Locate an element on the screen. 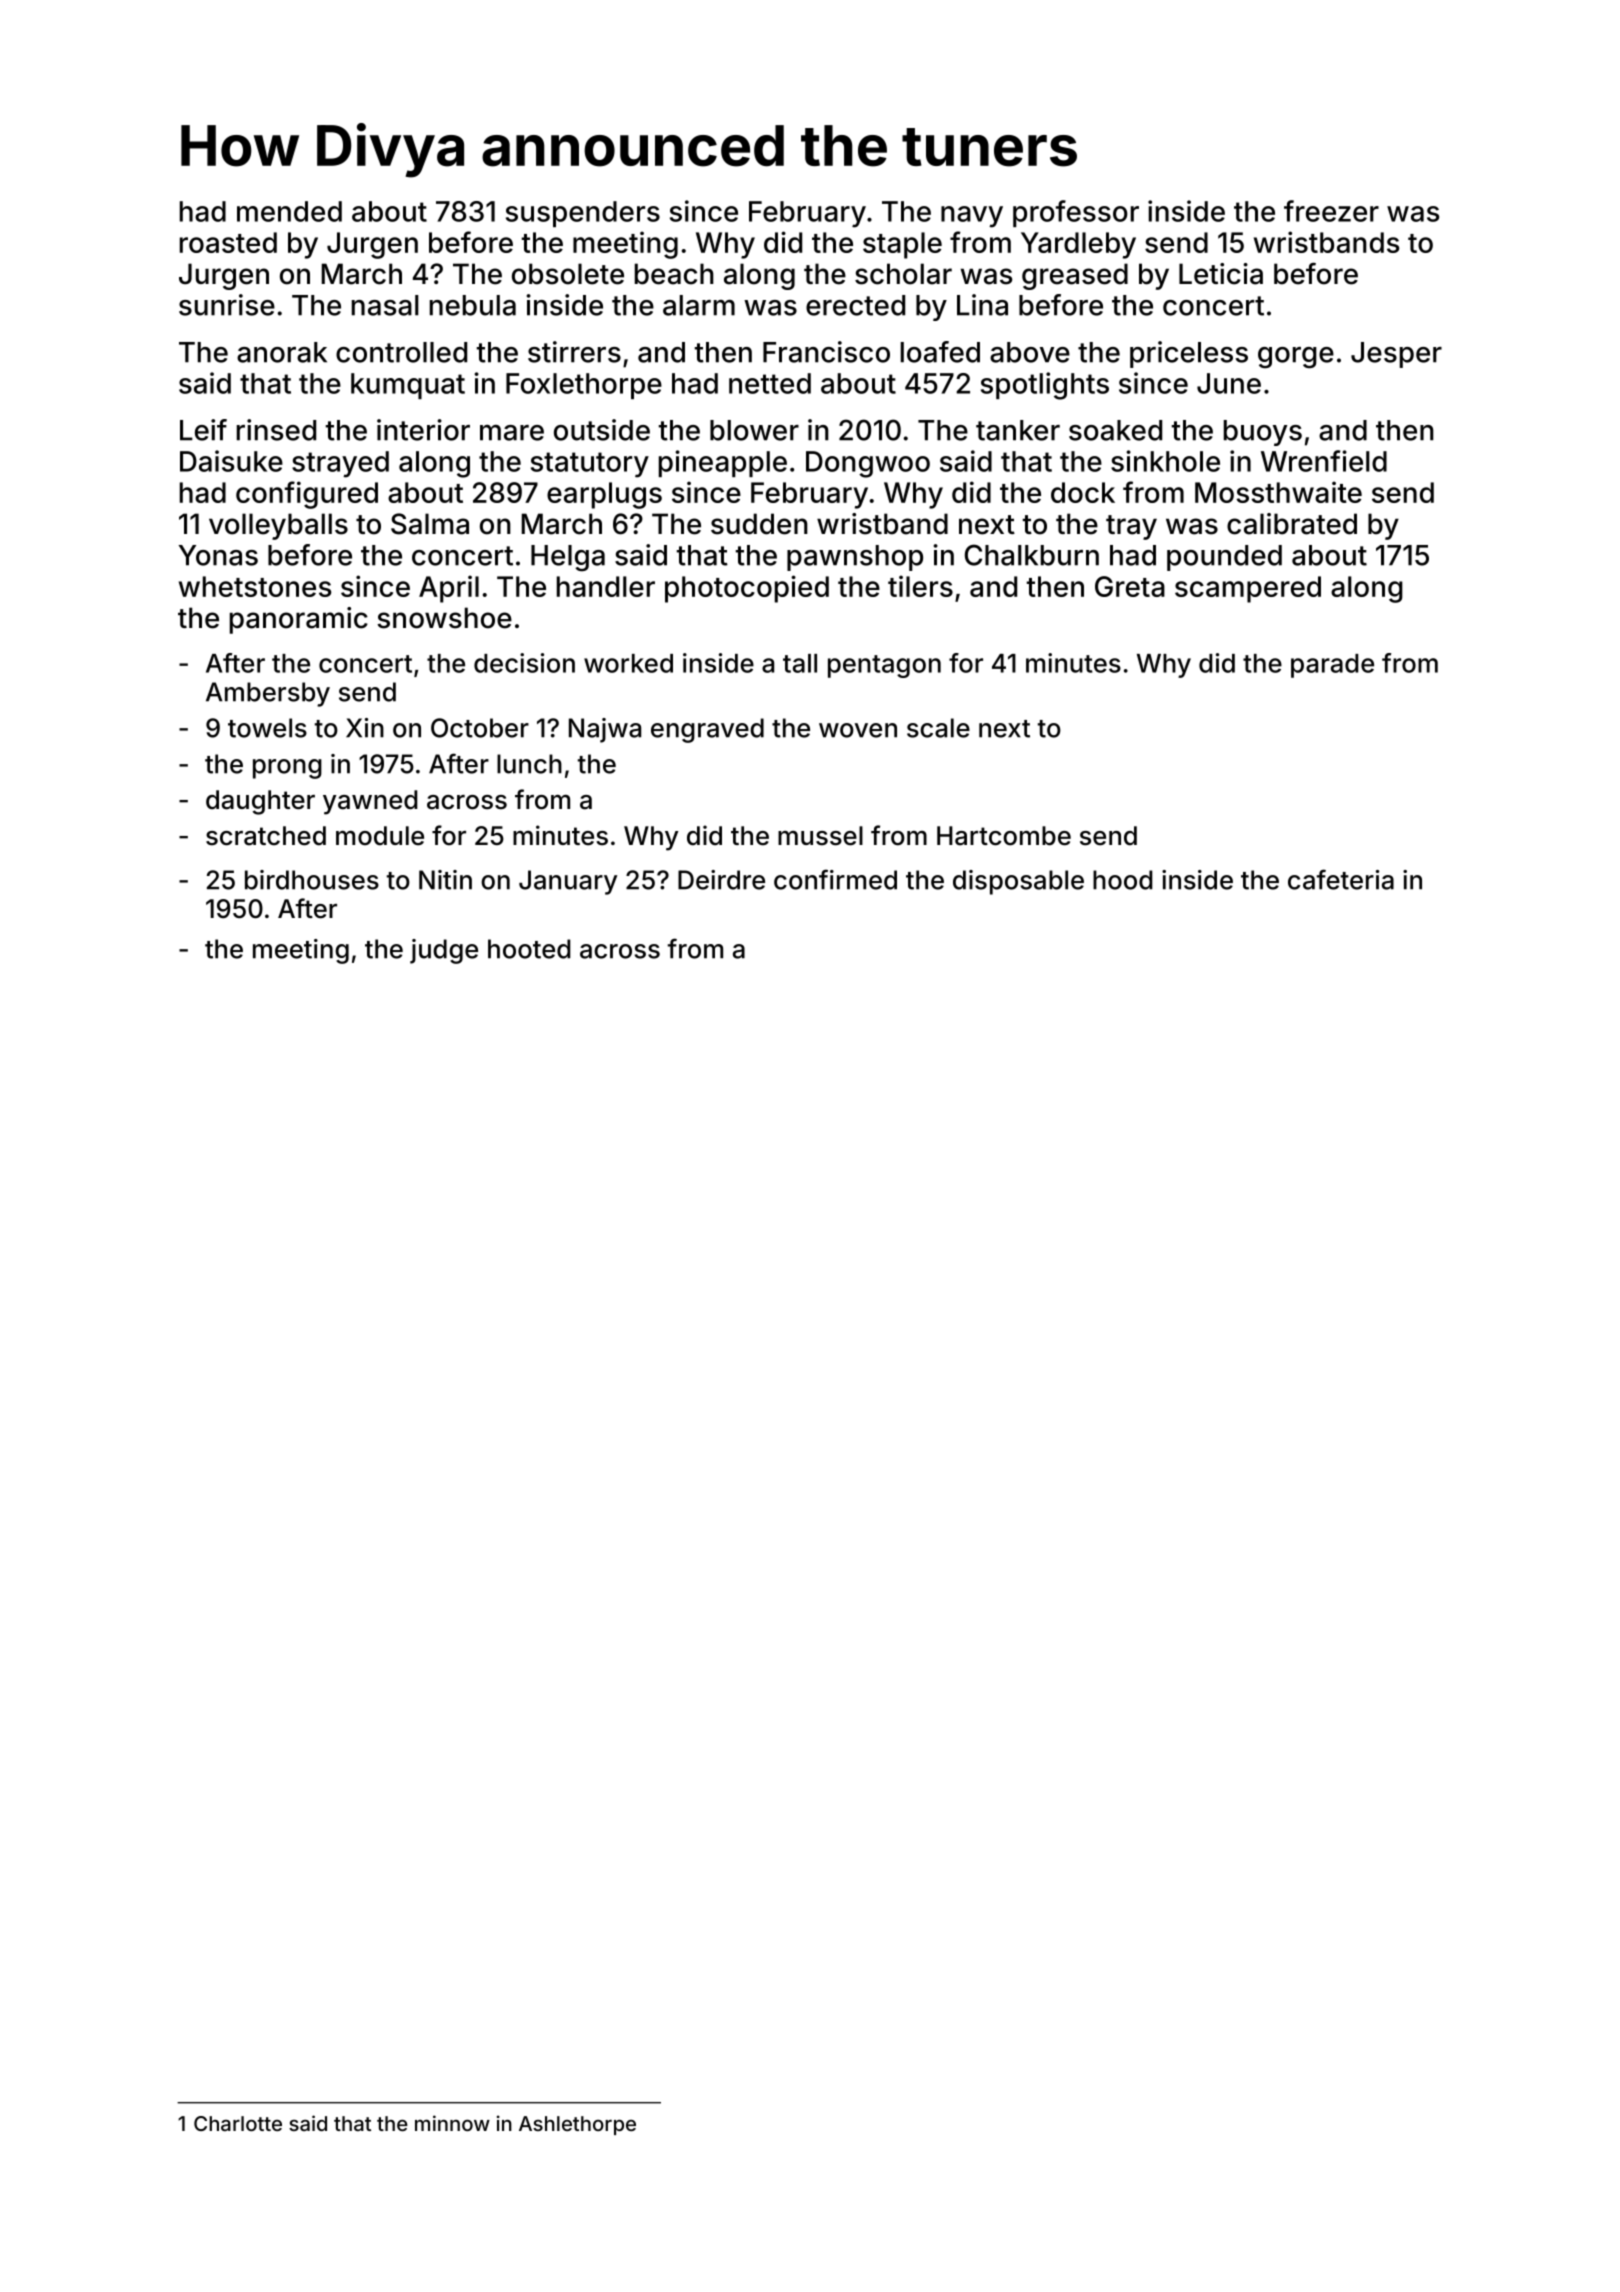 The height and width of the screenshot is (2292, 1620). freezer is located at coordinates (1331, 211).
